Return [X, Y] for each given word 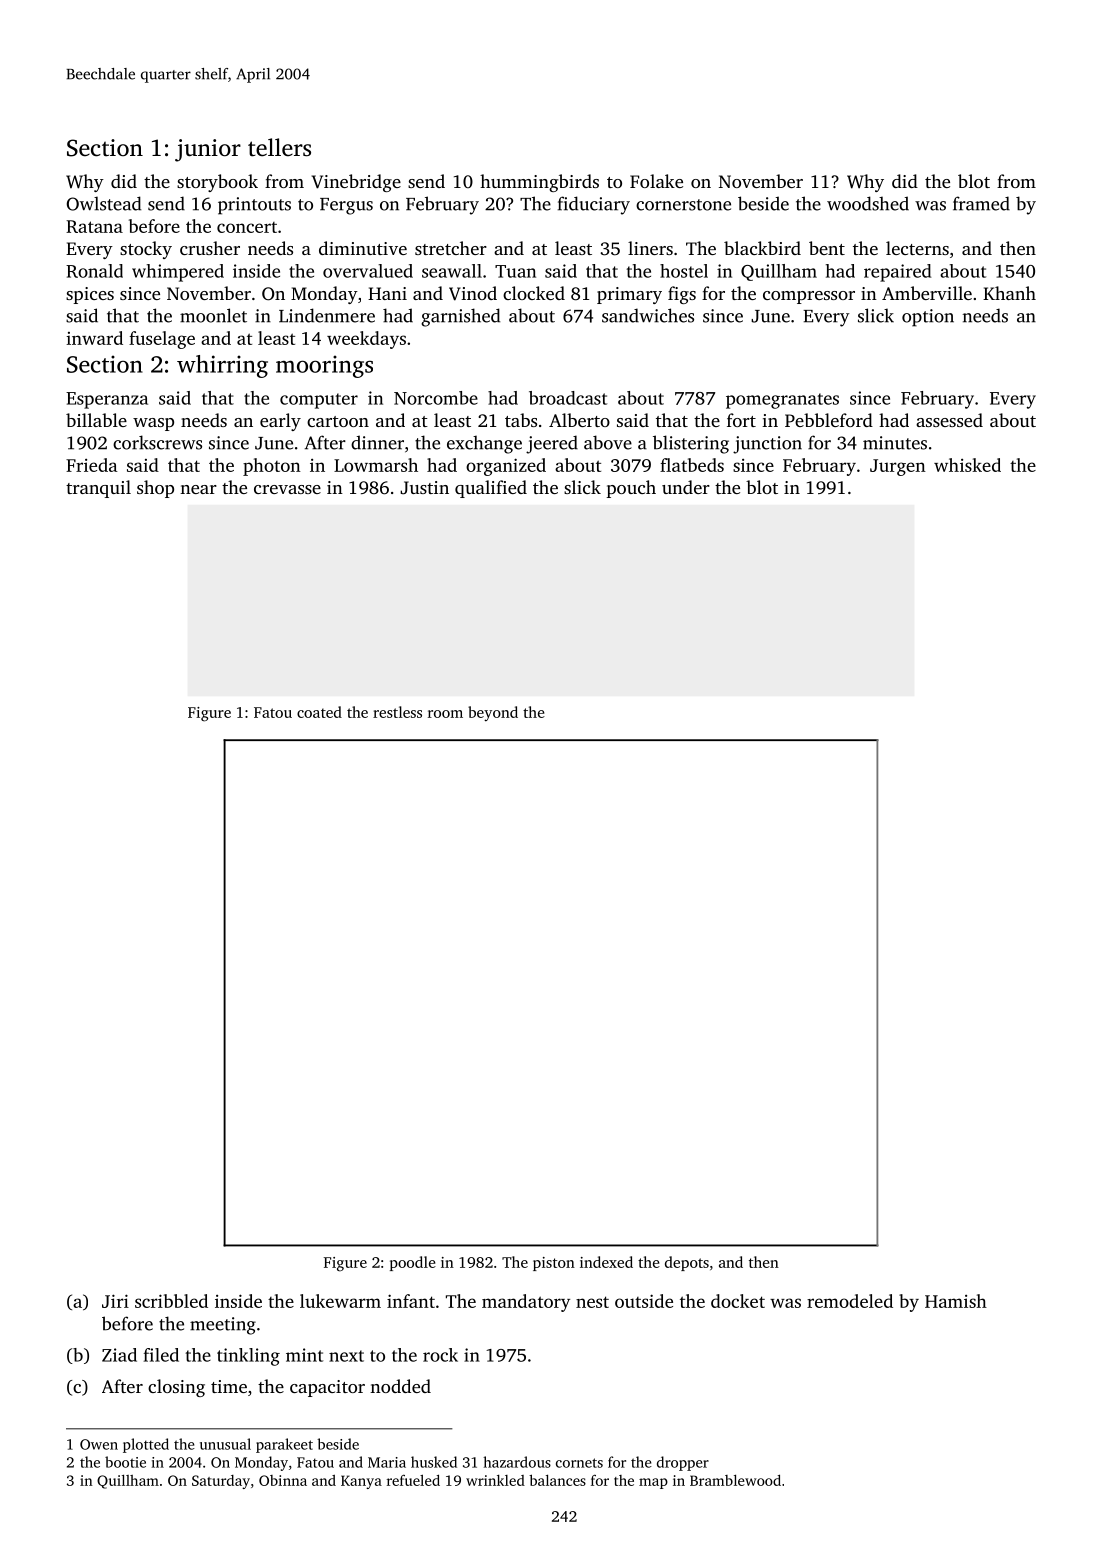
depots [687, 1263]
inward [94, 338]
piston [554, 1264]
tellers [279, 147]
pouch [631, 489]
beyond [493, 713]
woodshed [868, 203]
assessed [949, 420]
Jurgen [898, 467]
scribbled [171, 1301]
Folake [656, 181]
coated [319, 712]
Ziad [119, 1355]
